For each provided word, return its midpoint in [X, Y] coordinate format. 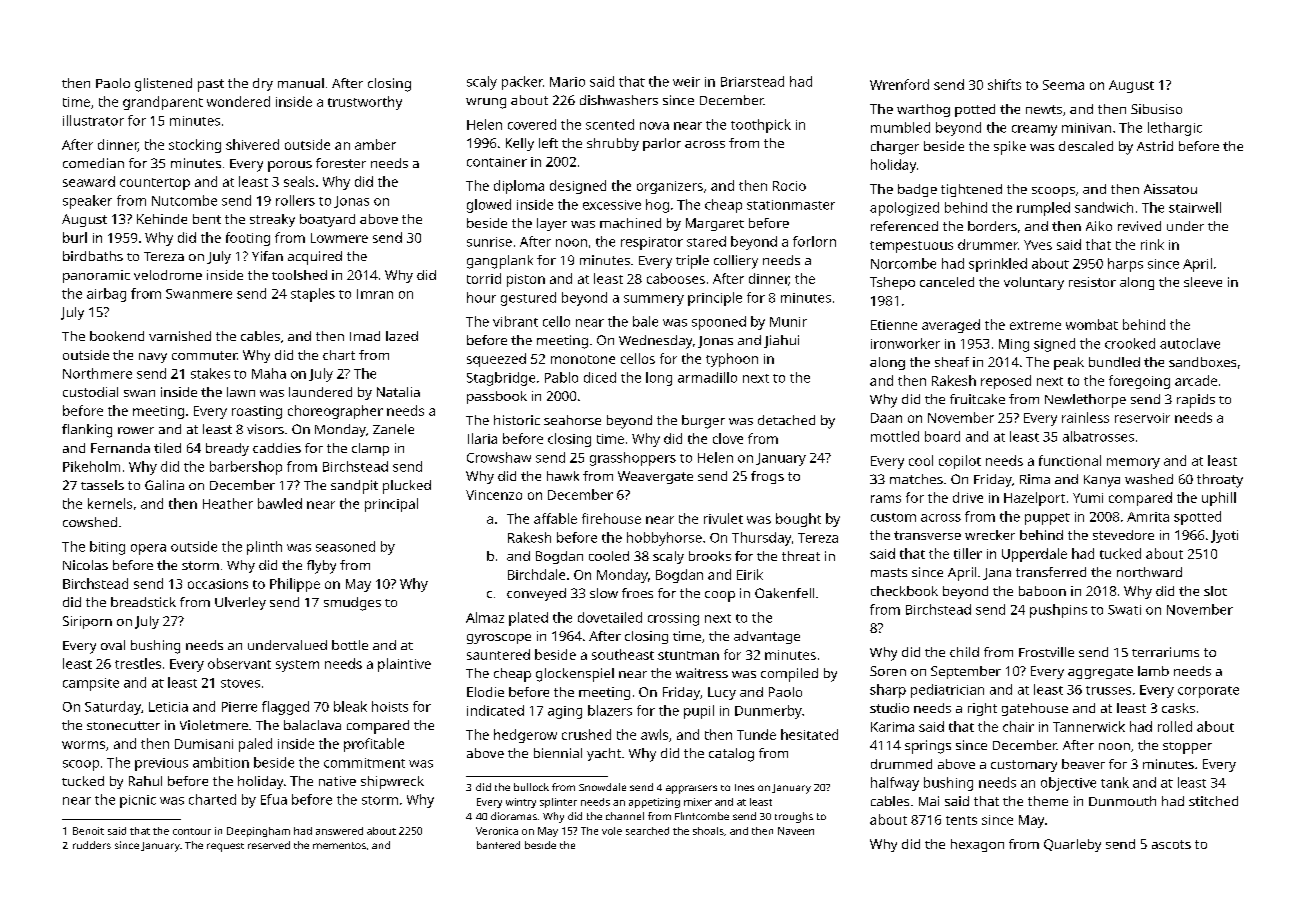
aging [565, 712]
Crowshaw [499, 457]
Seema [1063, 85]
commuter [204, 355]
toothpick [761, 126]
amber [375, 144]
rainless [1085, 417]
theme [1048, 801]
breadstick [143, 602]
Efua [274, 799]
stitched [1213, 801]
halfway [895, 784]
